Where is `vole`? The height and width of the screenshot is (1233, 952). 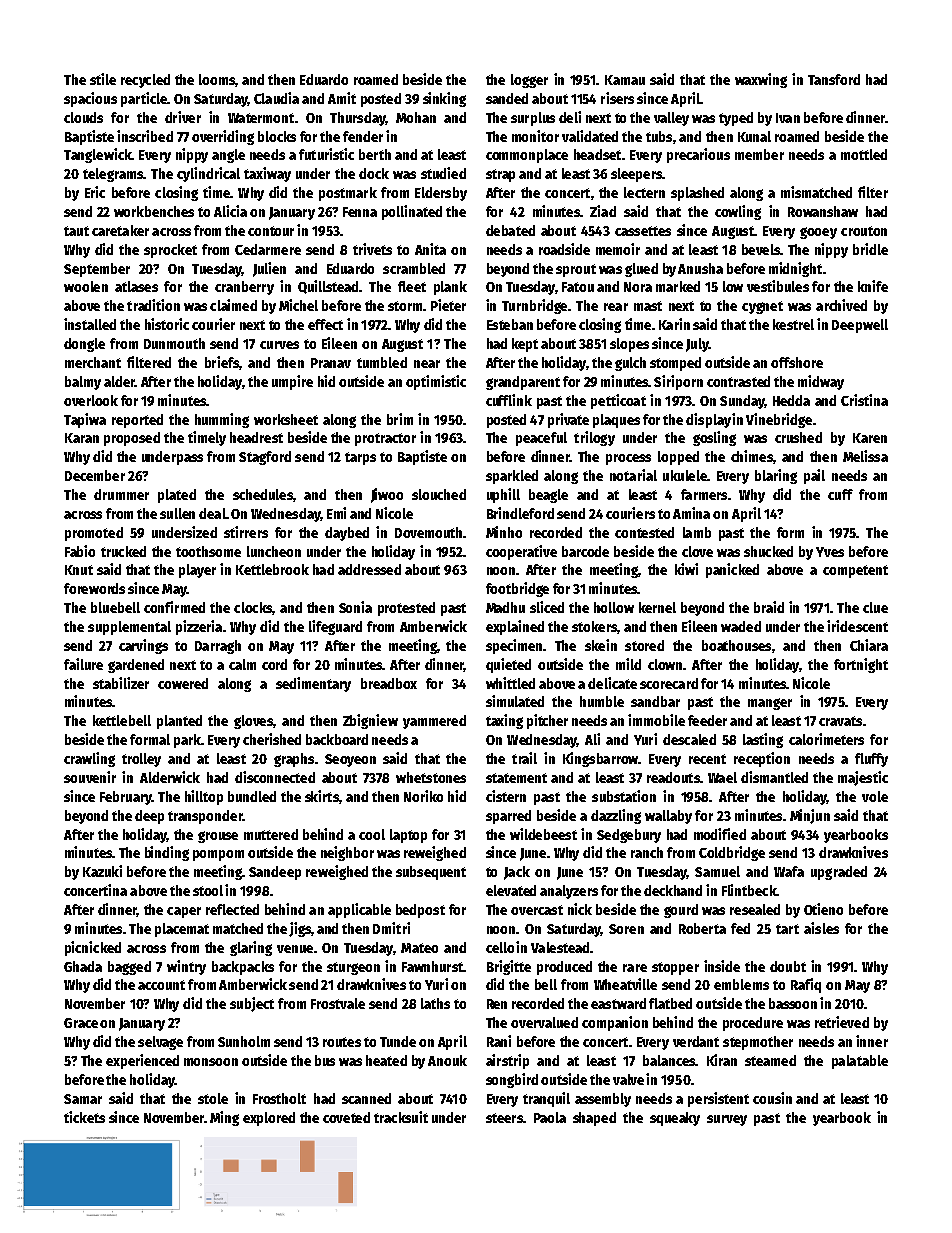
vole is located at coordinates (875, 796).
